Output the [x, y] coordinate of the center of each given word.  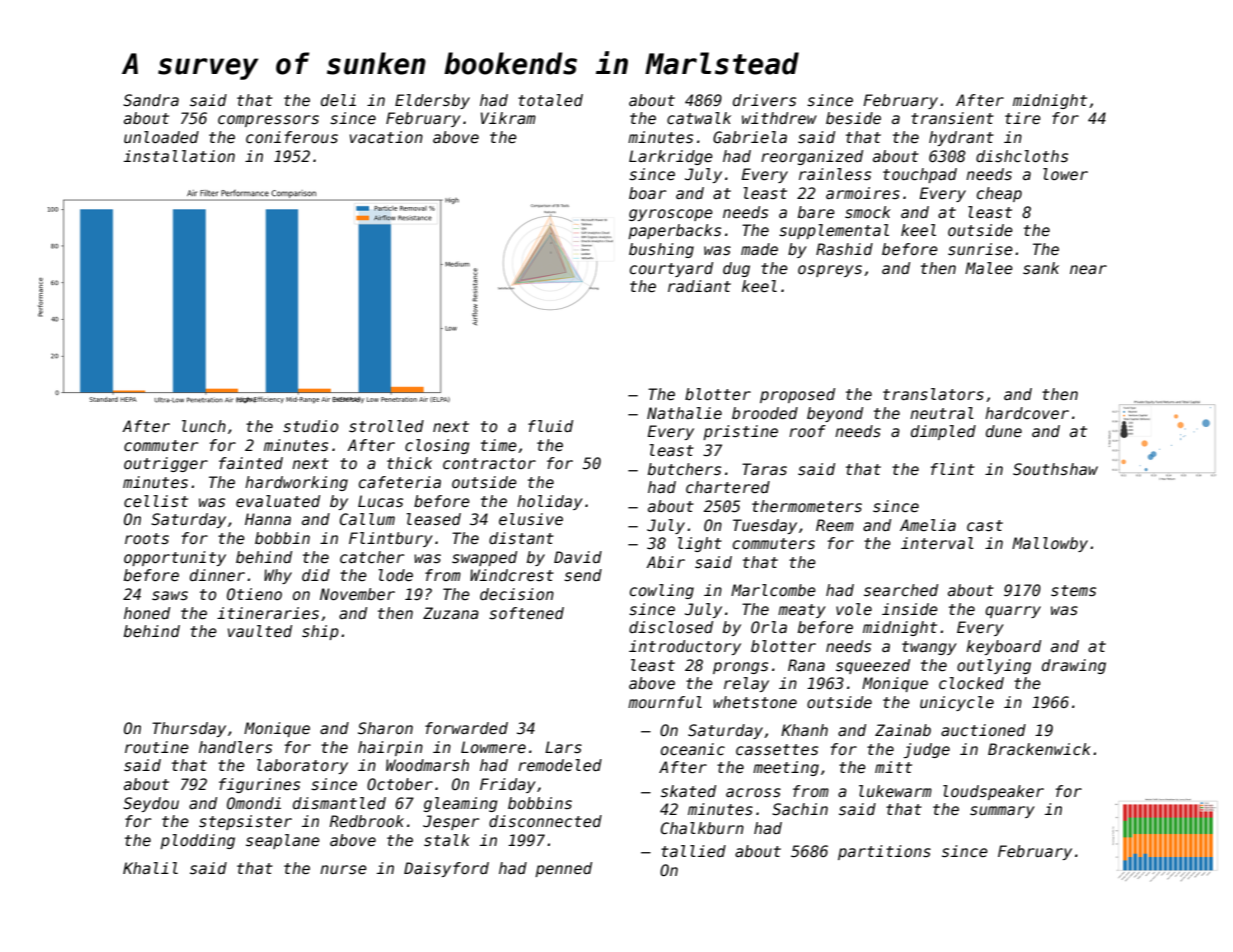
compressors [268, 121]
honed [147, 613]
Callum [367, 519]
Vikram [508, 118]
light [700, 544]
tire [1023, 118]
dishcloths [1022, 156]
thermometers [807, 506]
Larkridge [671, 157]
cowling [662, 591]
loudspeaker [993, 792]
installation [179, 156]
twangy [929, 648]
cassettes [777, 750]
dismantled [339, 803]
